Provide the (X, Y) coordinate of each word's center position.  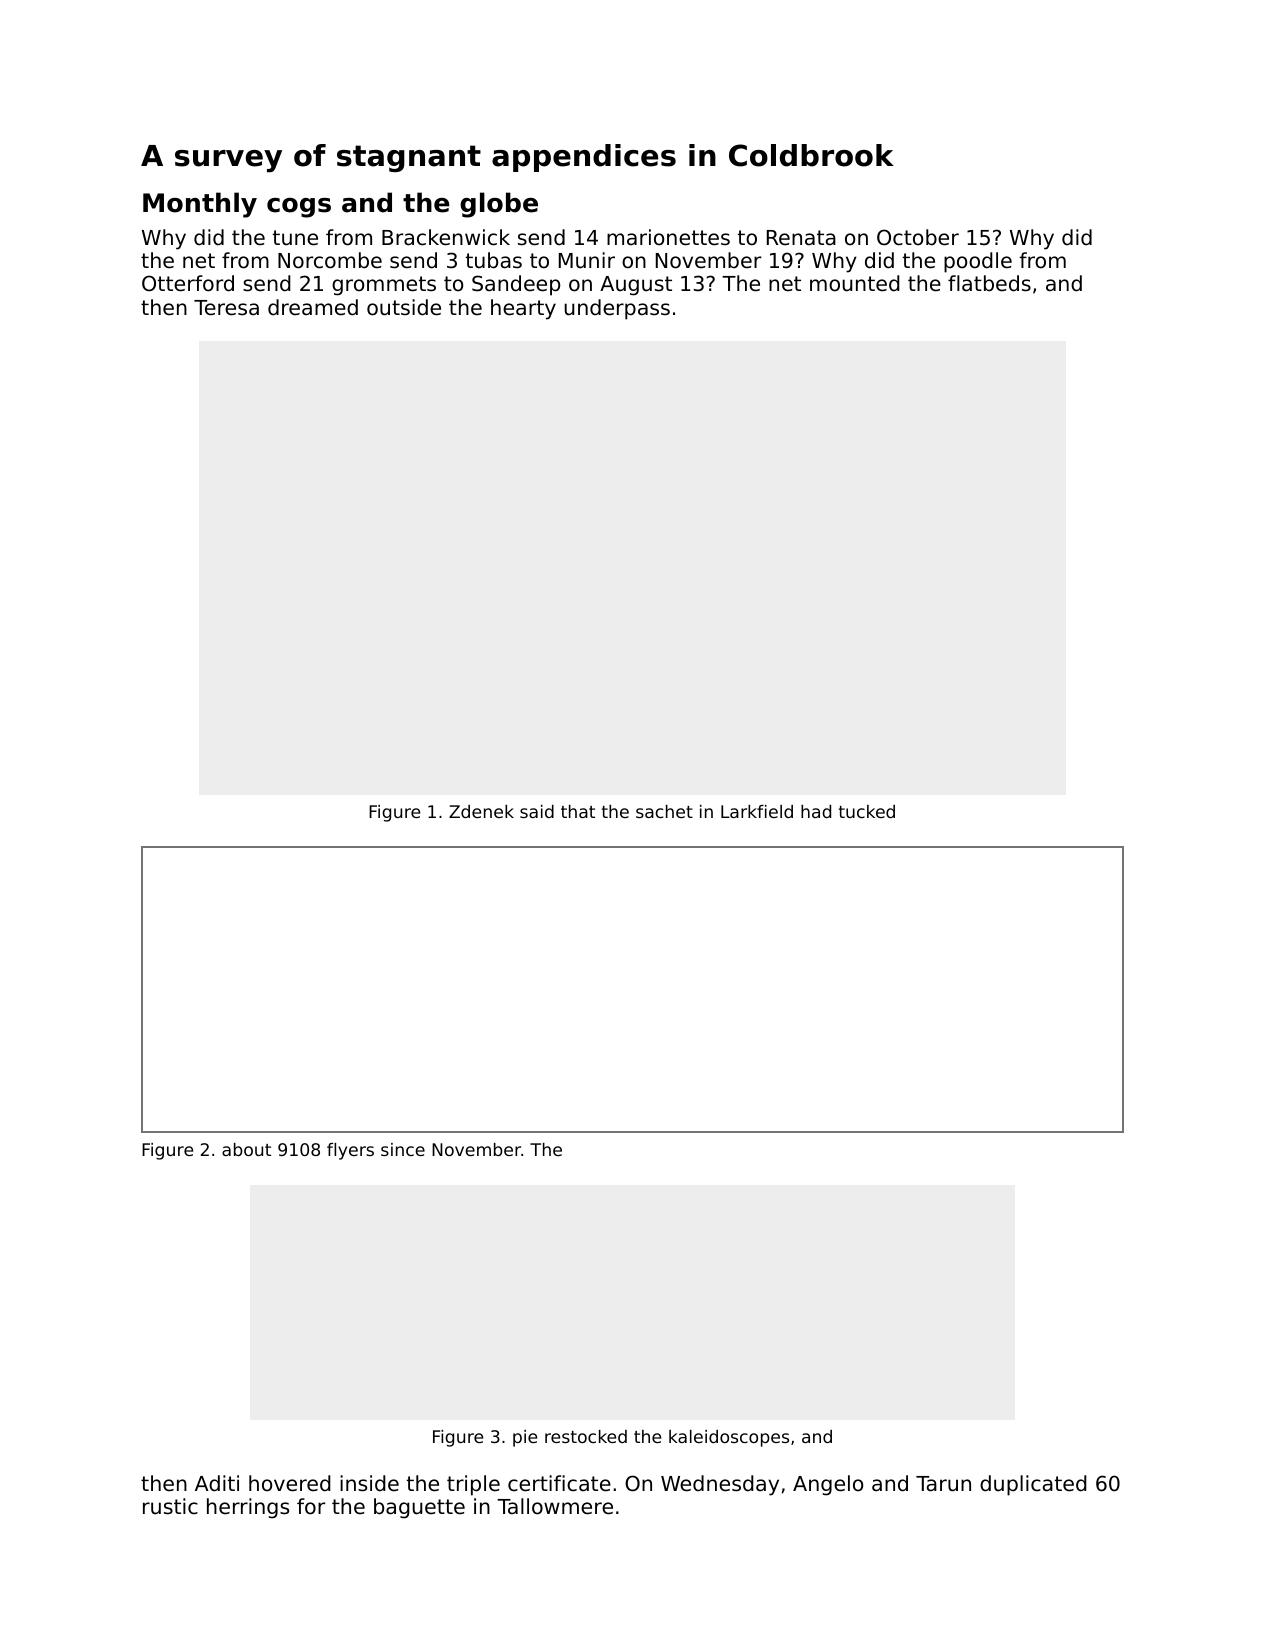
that (578, 811)
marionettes (668, 237)
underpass (617, 309)
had (816, 811)
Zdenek (481, 811)
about (246, 1149)
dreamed (313, 307)
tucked (867, 811)
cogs (299, 208)
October (918, 237)
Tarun (943, 1484)
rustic (170, 1506)
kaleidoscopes (729, 1438)
